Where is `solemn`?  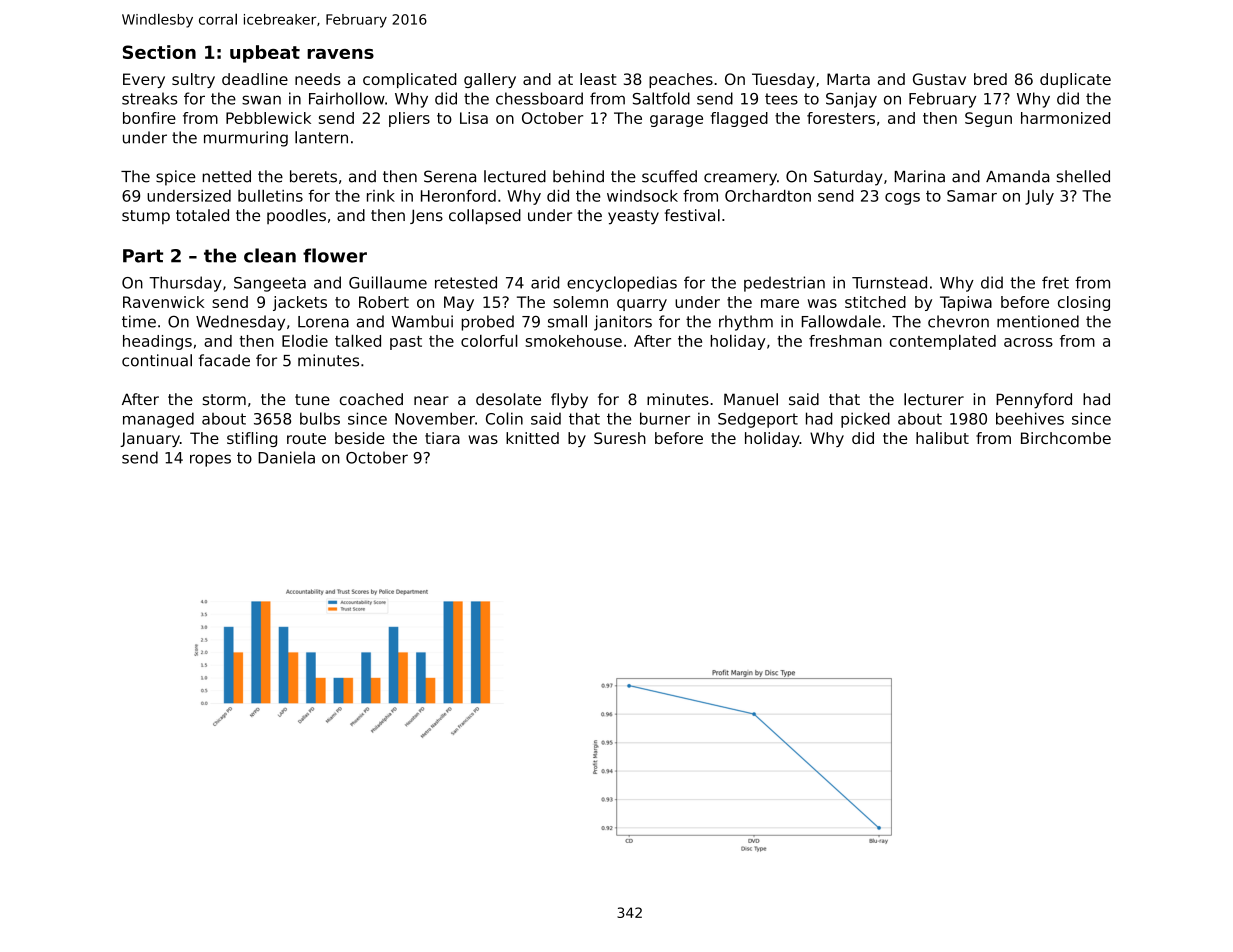
solemn is located at coordinates (580, 302).
